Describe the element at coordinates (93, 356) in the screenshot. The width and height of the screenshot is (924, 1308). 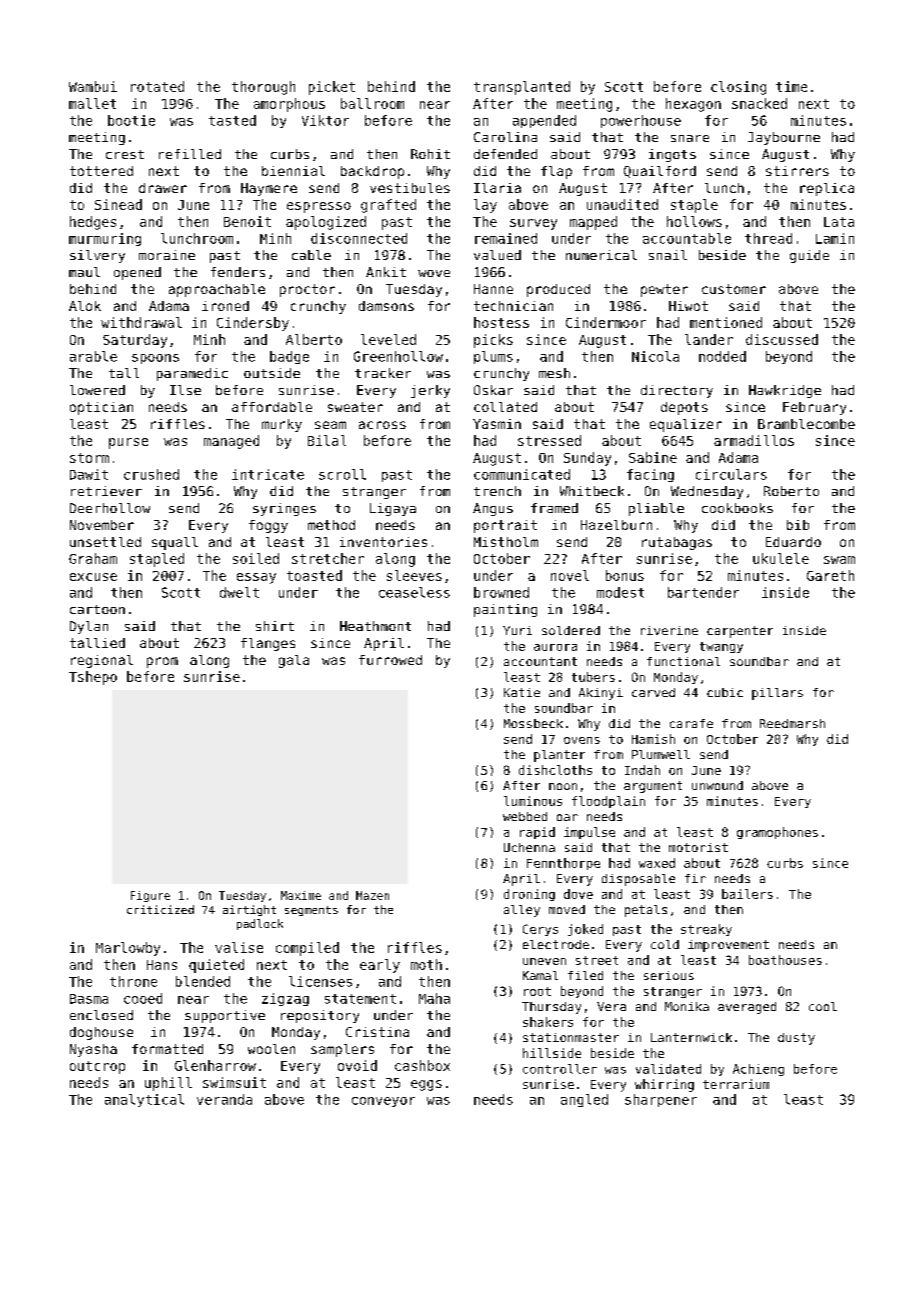
I see `arable` at that location.
